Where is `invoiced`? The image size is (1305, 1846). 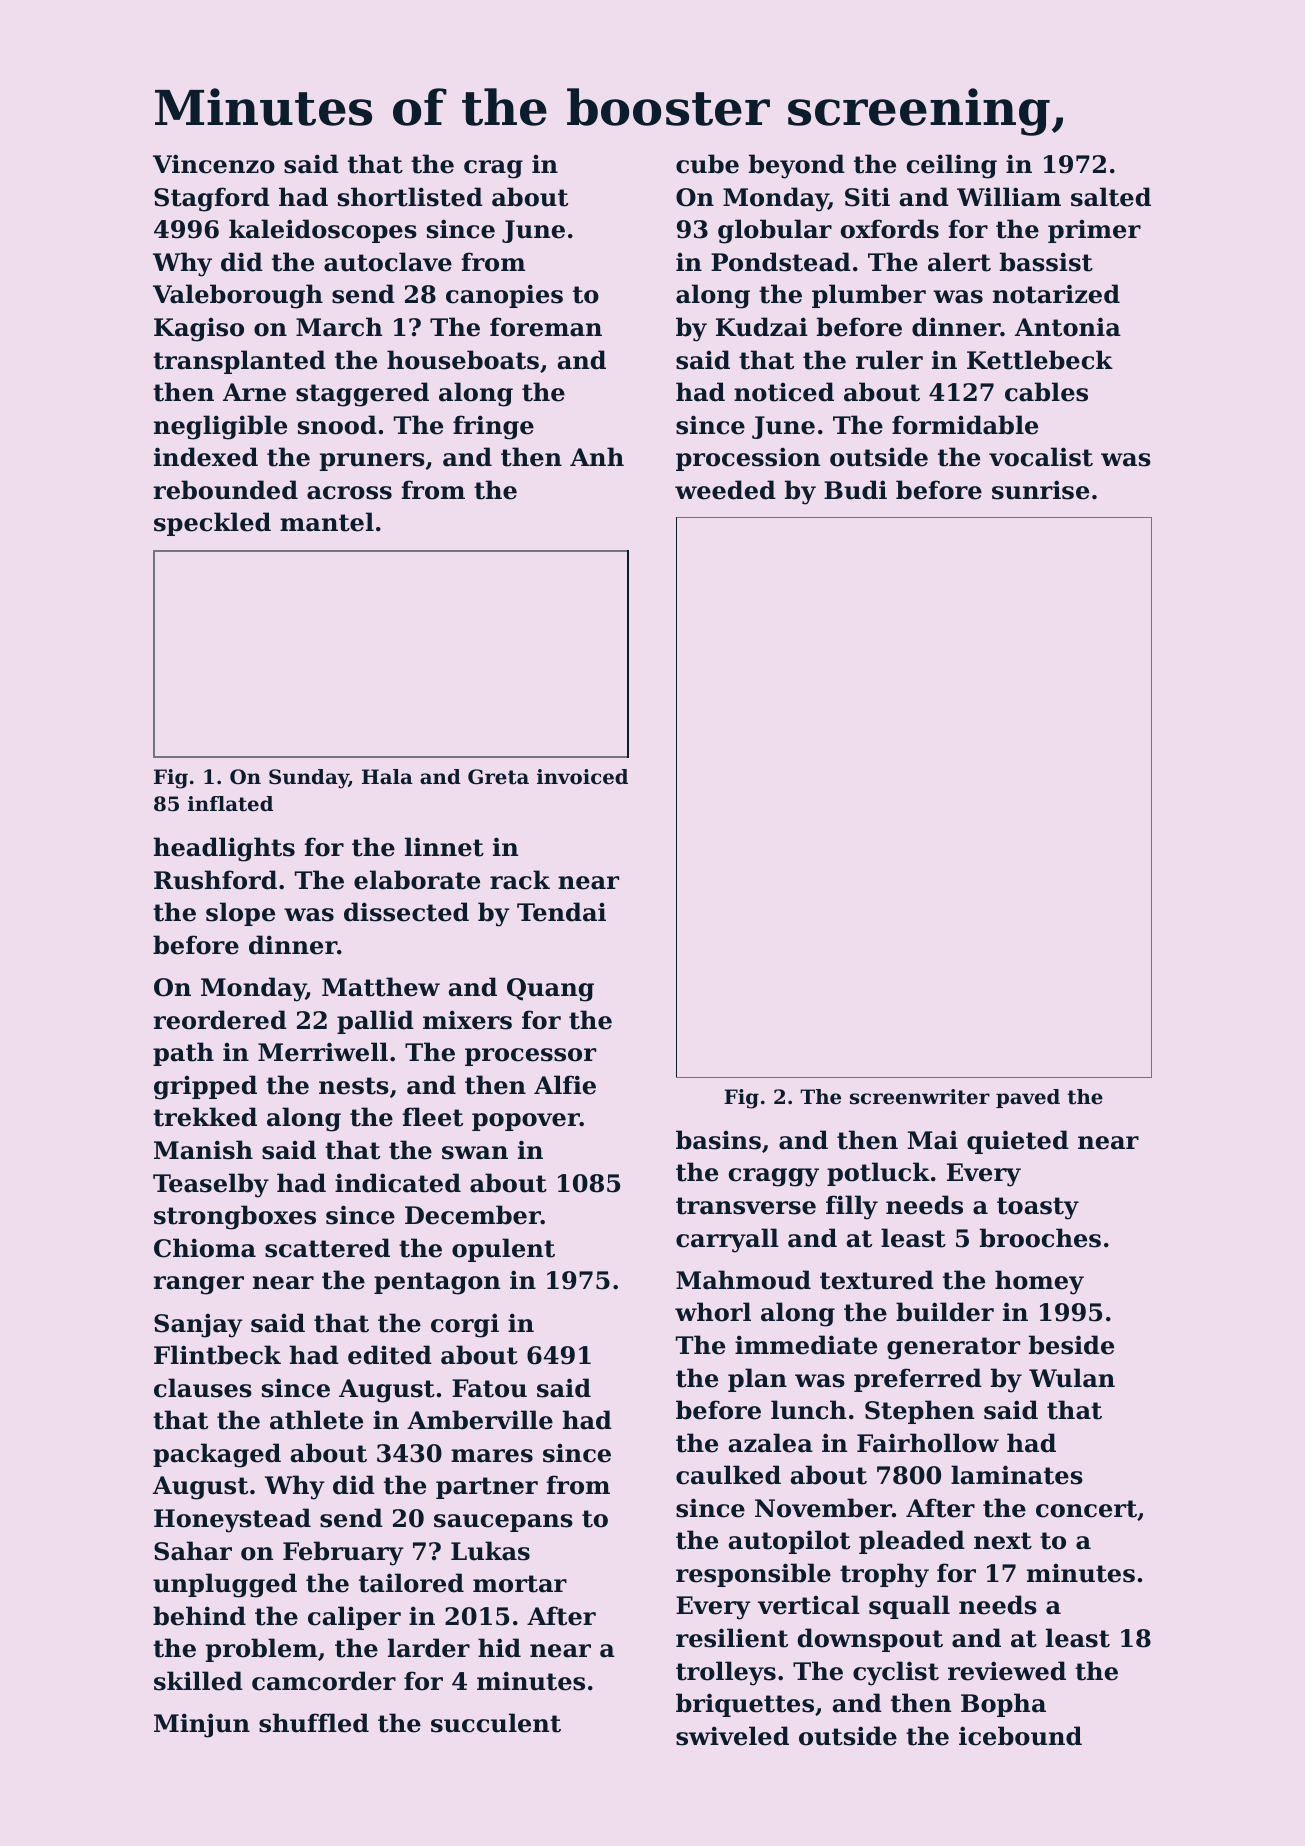 invoiced is located at coordinates (582, 777).
